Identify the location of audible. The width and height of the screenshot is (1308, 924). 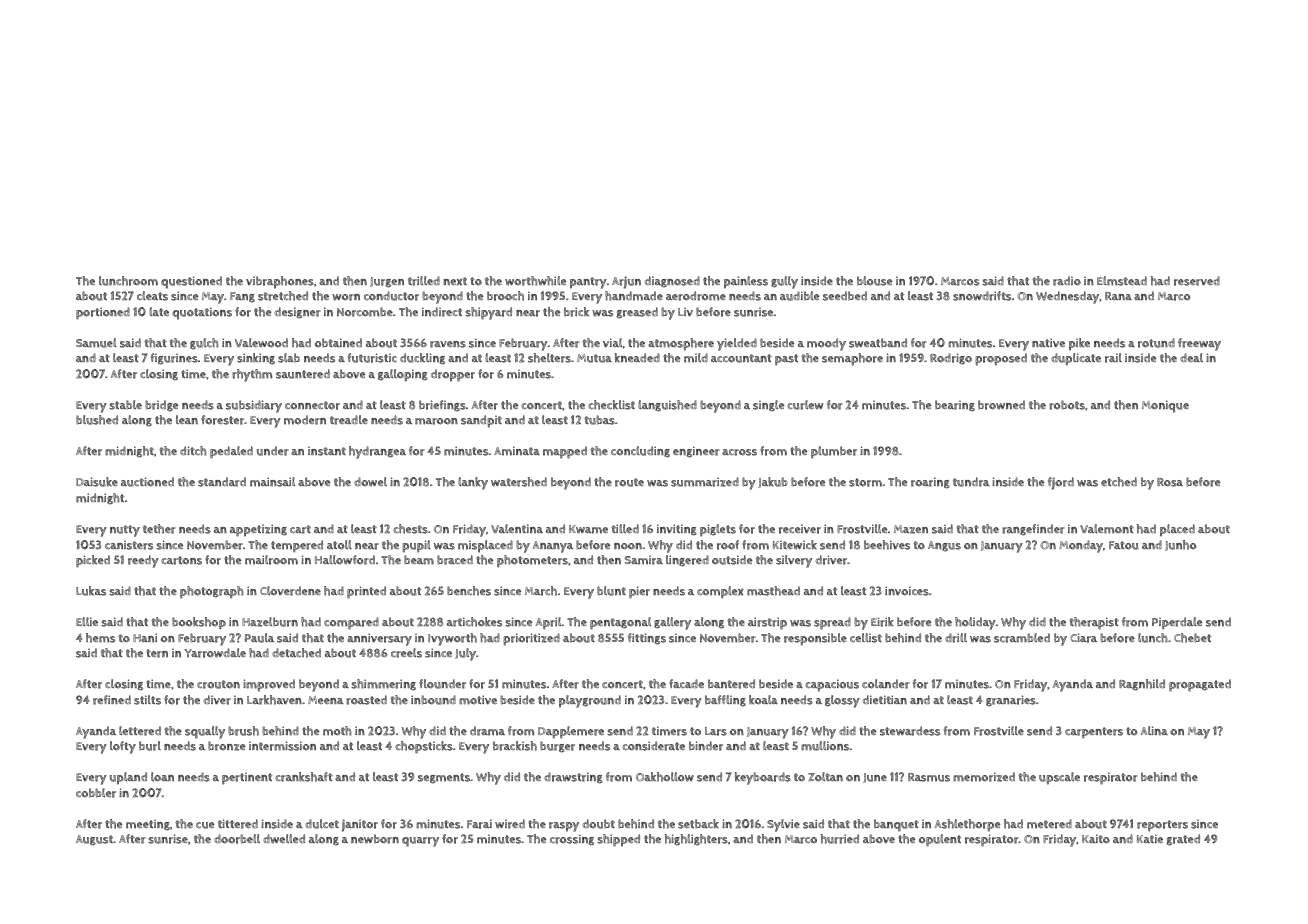
(799, 296).
